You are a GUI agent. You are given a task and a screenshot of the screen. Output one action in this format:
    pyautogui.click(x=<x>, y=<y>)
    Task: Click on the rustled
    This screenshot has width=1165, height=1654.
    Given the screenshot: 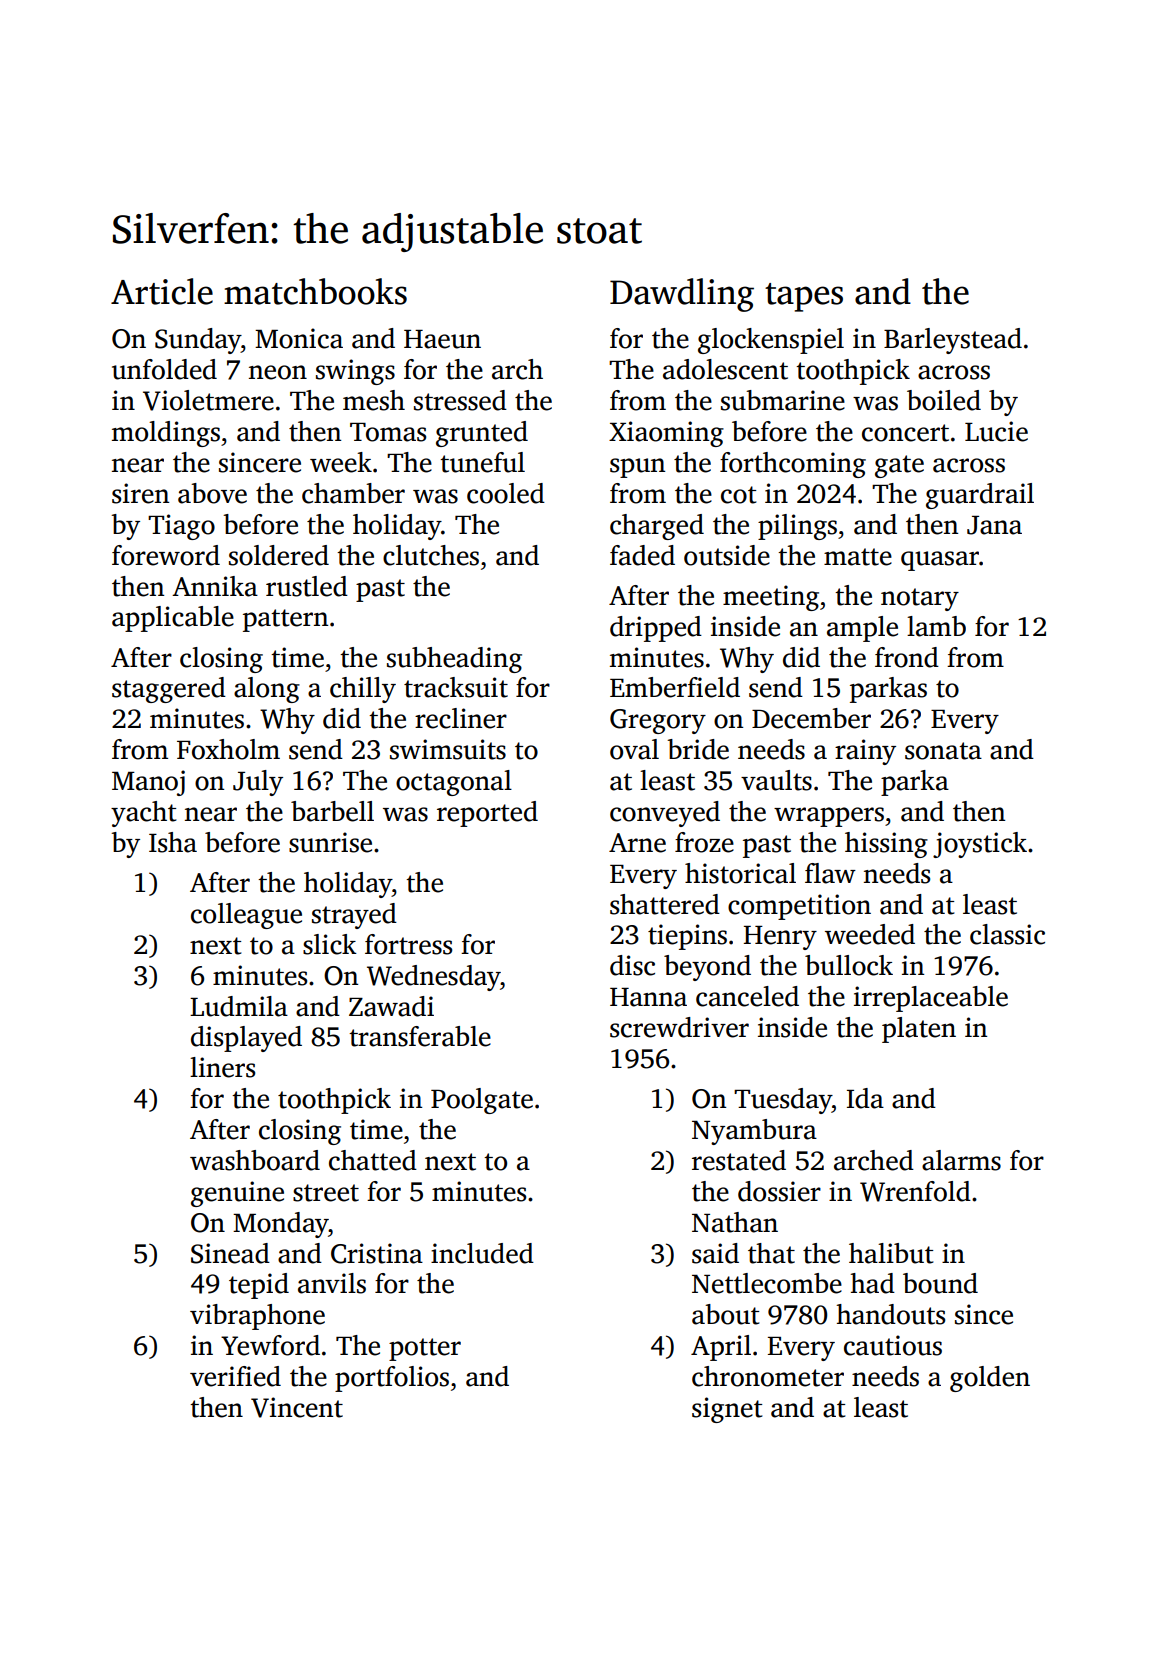 What is the action you would take?
    pyautogui.click(x=307, y=586)
